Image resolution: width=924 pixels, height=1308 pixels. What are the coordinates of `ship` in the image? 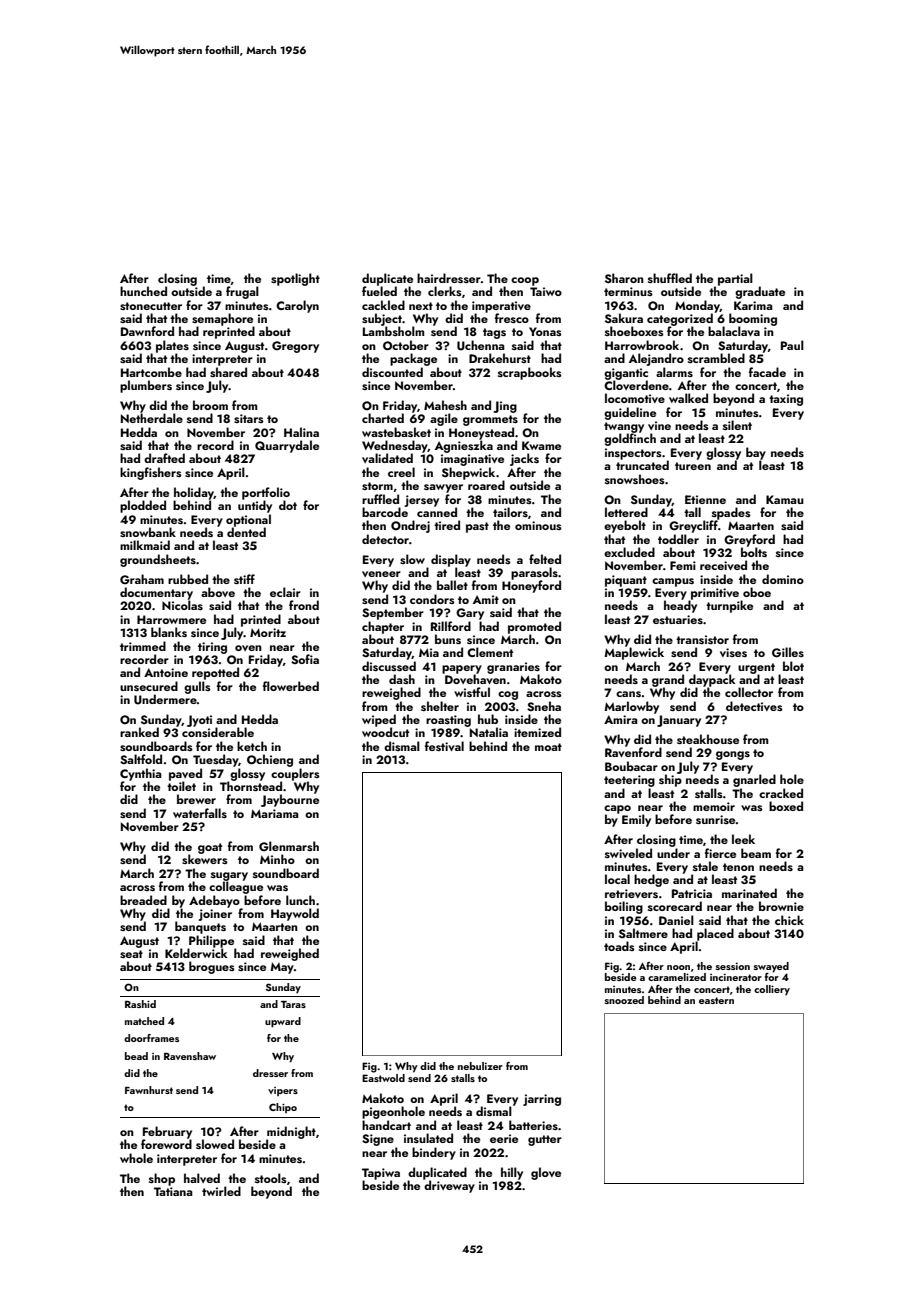 It's located at (670, 780).
